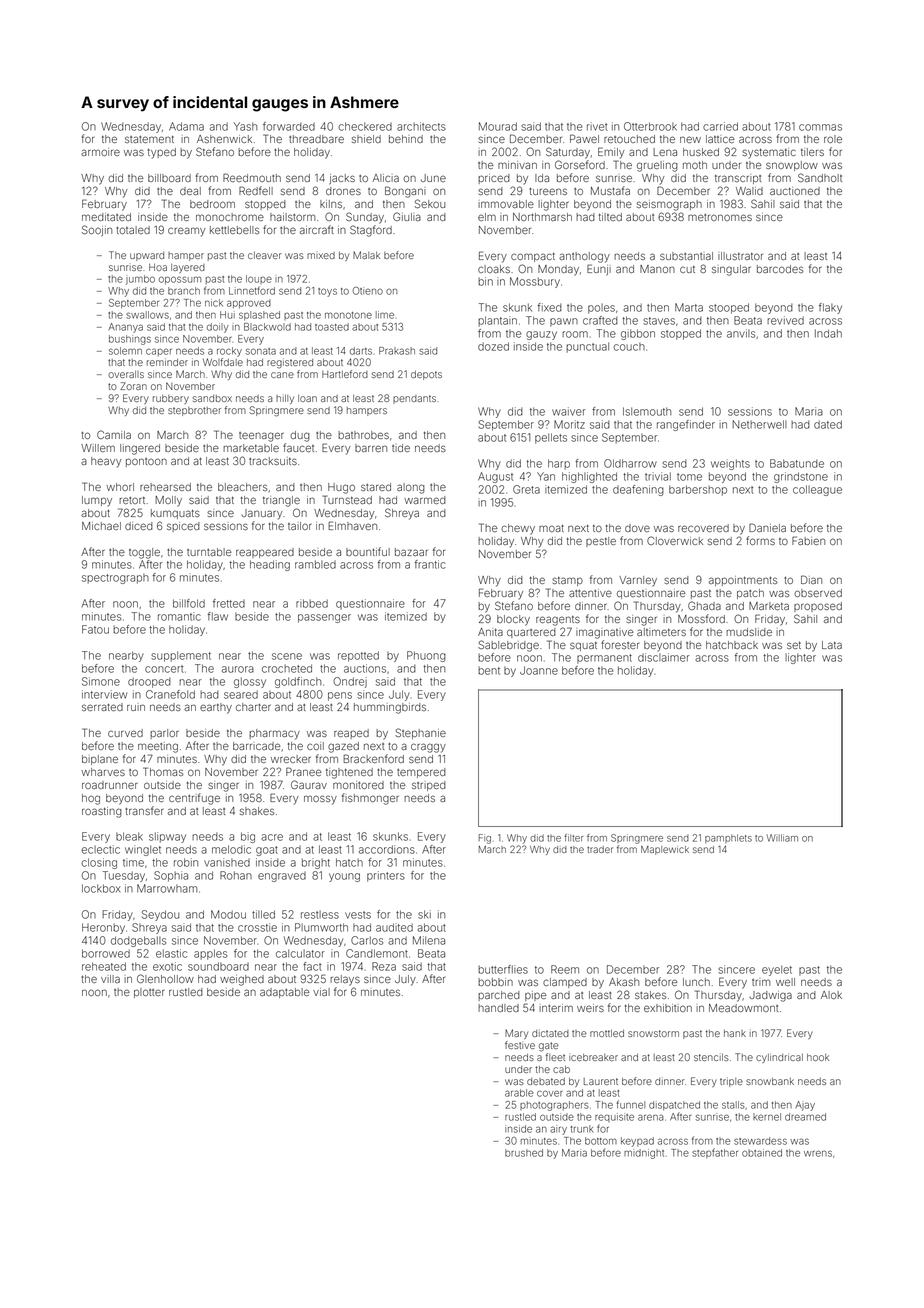 This screenshot has width=924, height=1308. I want to click on airy, so click(558, 1130).
